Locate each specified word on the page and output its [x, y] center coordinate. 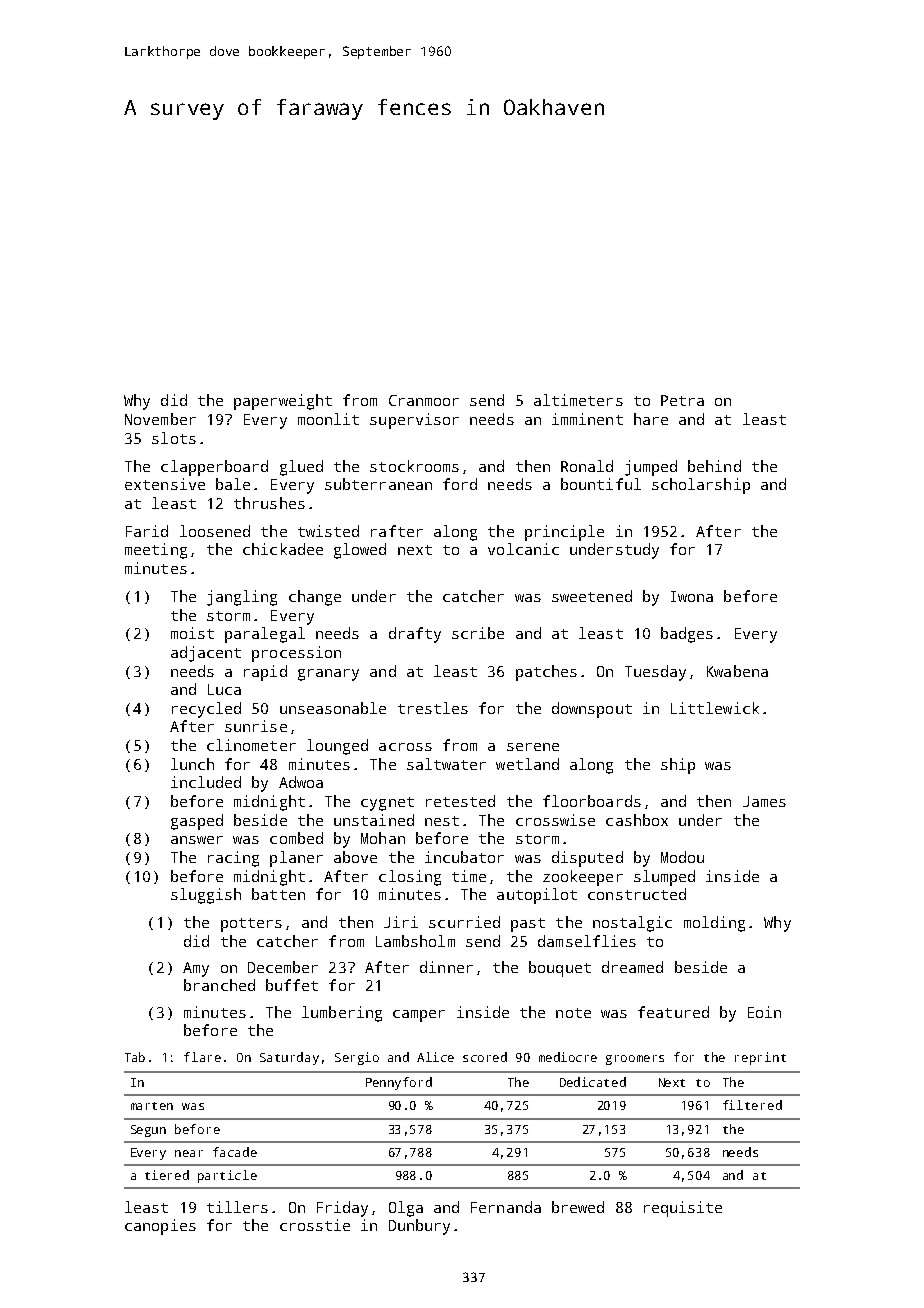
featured [673, 1012]
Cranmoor [424, 400]
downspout [592, 710]
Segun [148, 1131]
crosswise [555, 820]
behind [714, 466]
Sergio [357, 1058]
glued [301, 468]
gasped [197, 822]
